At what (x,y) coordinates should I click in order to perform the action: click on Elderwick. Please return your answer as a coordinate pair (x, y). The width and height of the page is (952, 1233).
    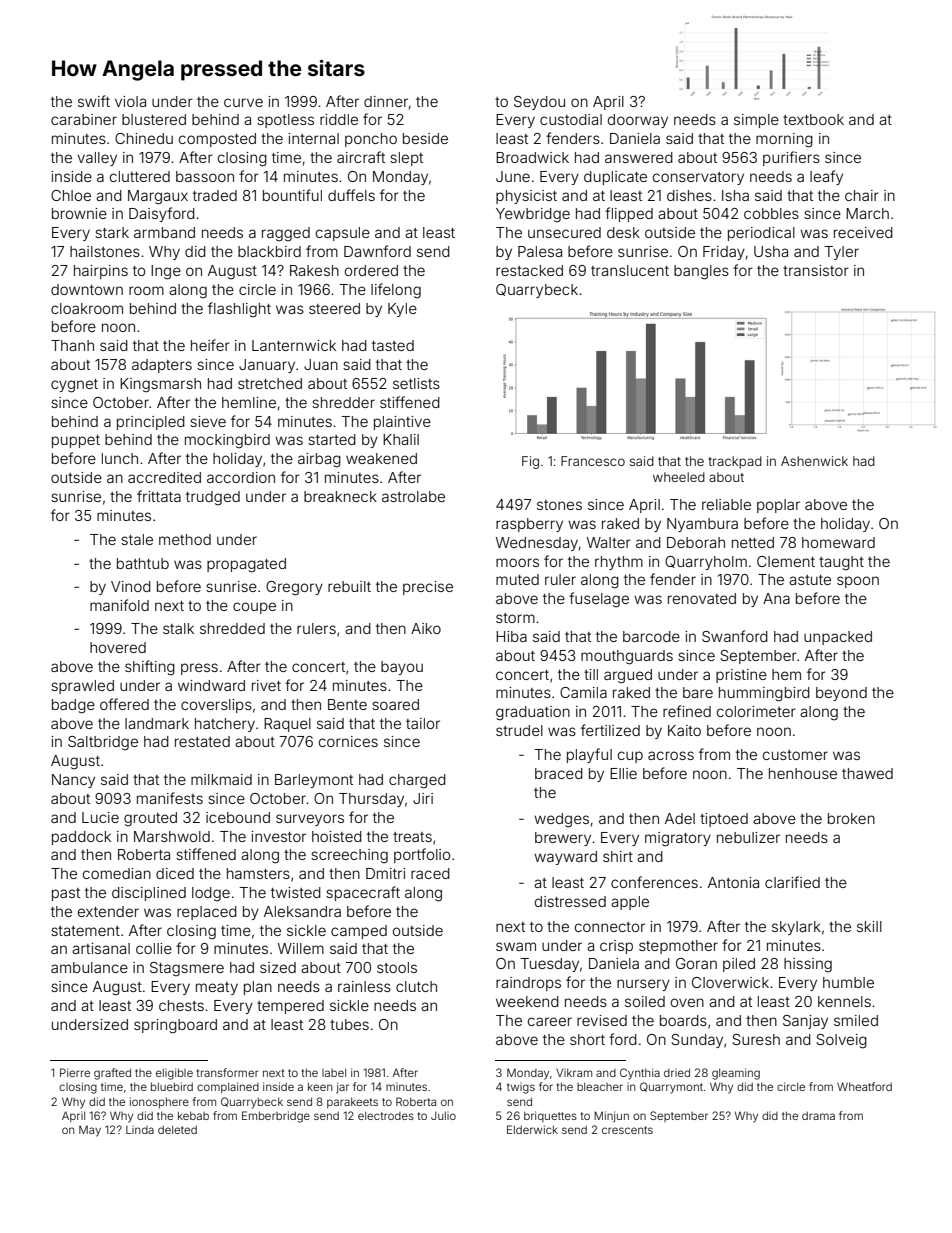
    Looking at the image, I should click on (532, 1129).
